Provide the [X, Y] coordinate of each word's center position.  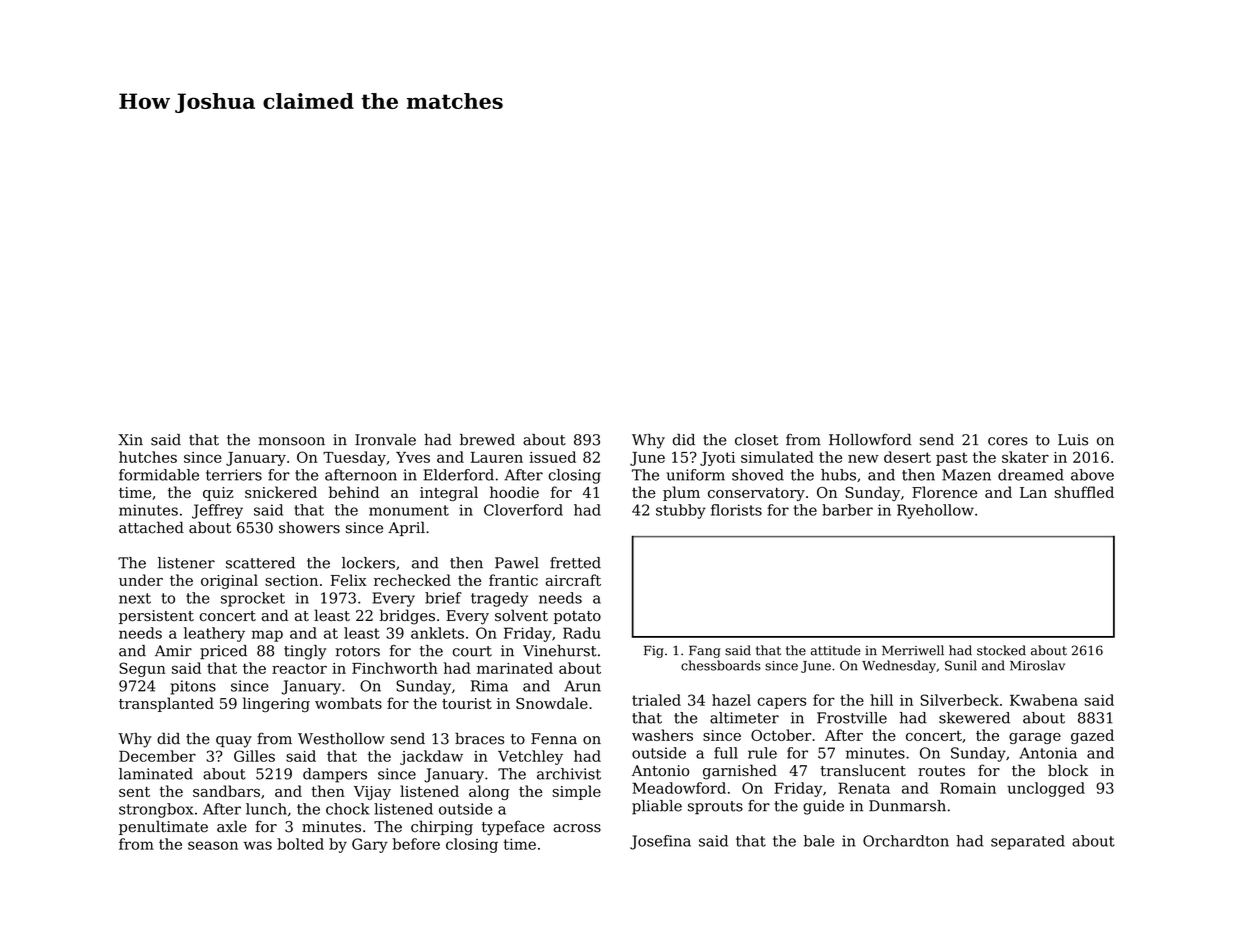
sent [134, 791]
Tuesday [354, 458]
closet [756, 440]
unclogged [1046, 789]
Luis [1073, 440]
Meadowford [679, 788]
